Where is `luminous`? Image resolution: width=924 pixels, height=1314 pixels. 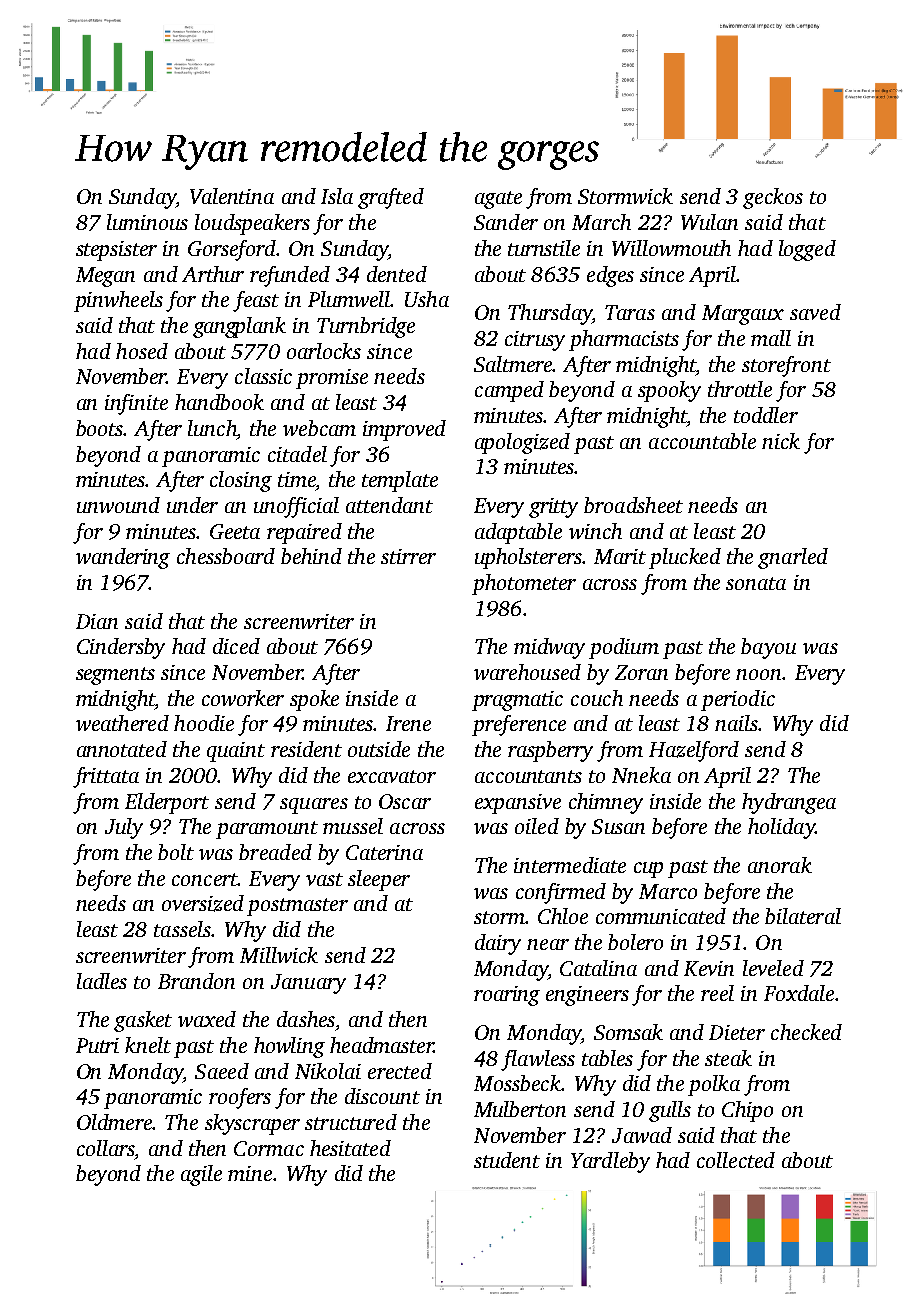
luminous is located at coordinates (147, 222).
